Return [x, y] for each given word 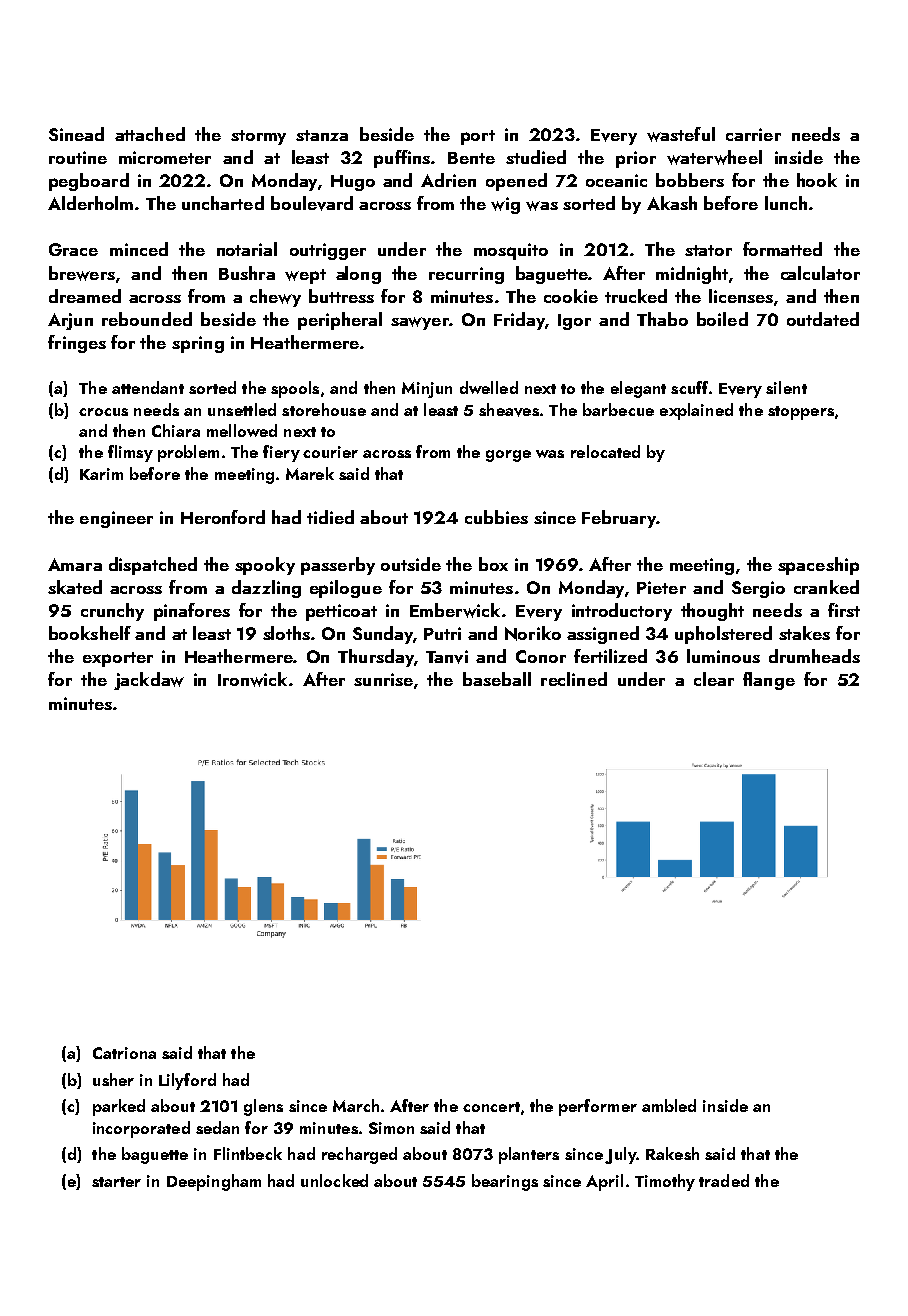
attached [150, 134]
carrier [753, 134]
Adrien [448, 180]
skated [75, 587]
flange [769, 681]
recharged [359, 1155]
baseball [497, 679]
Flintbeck [248, 1153]
